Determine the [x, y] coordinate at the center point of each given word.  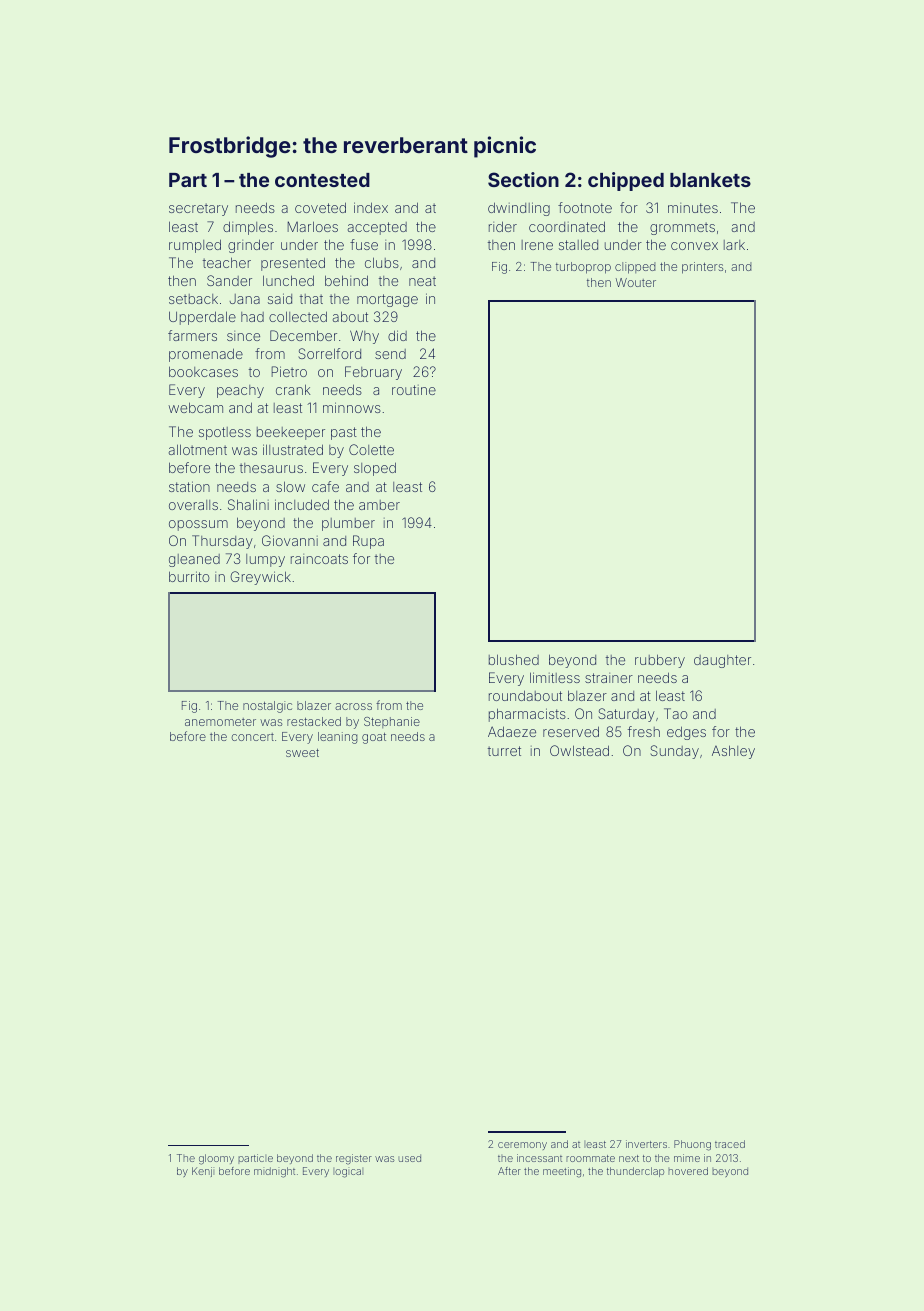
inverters [646, 1144]
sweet [302, 753]
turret [504, 751]
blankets [710, 180]
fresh [644, 731]
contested [322, 180]
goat [374, 738]
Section [523, 179]
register [354, 1159]
